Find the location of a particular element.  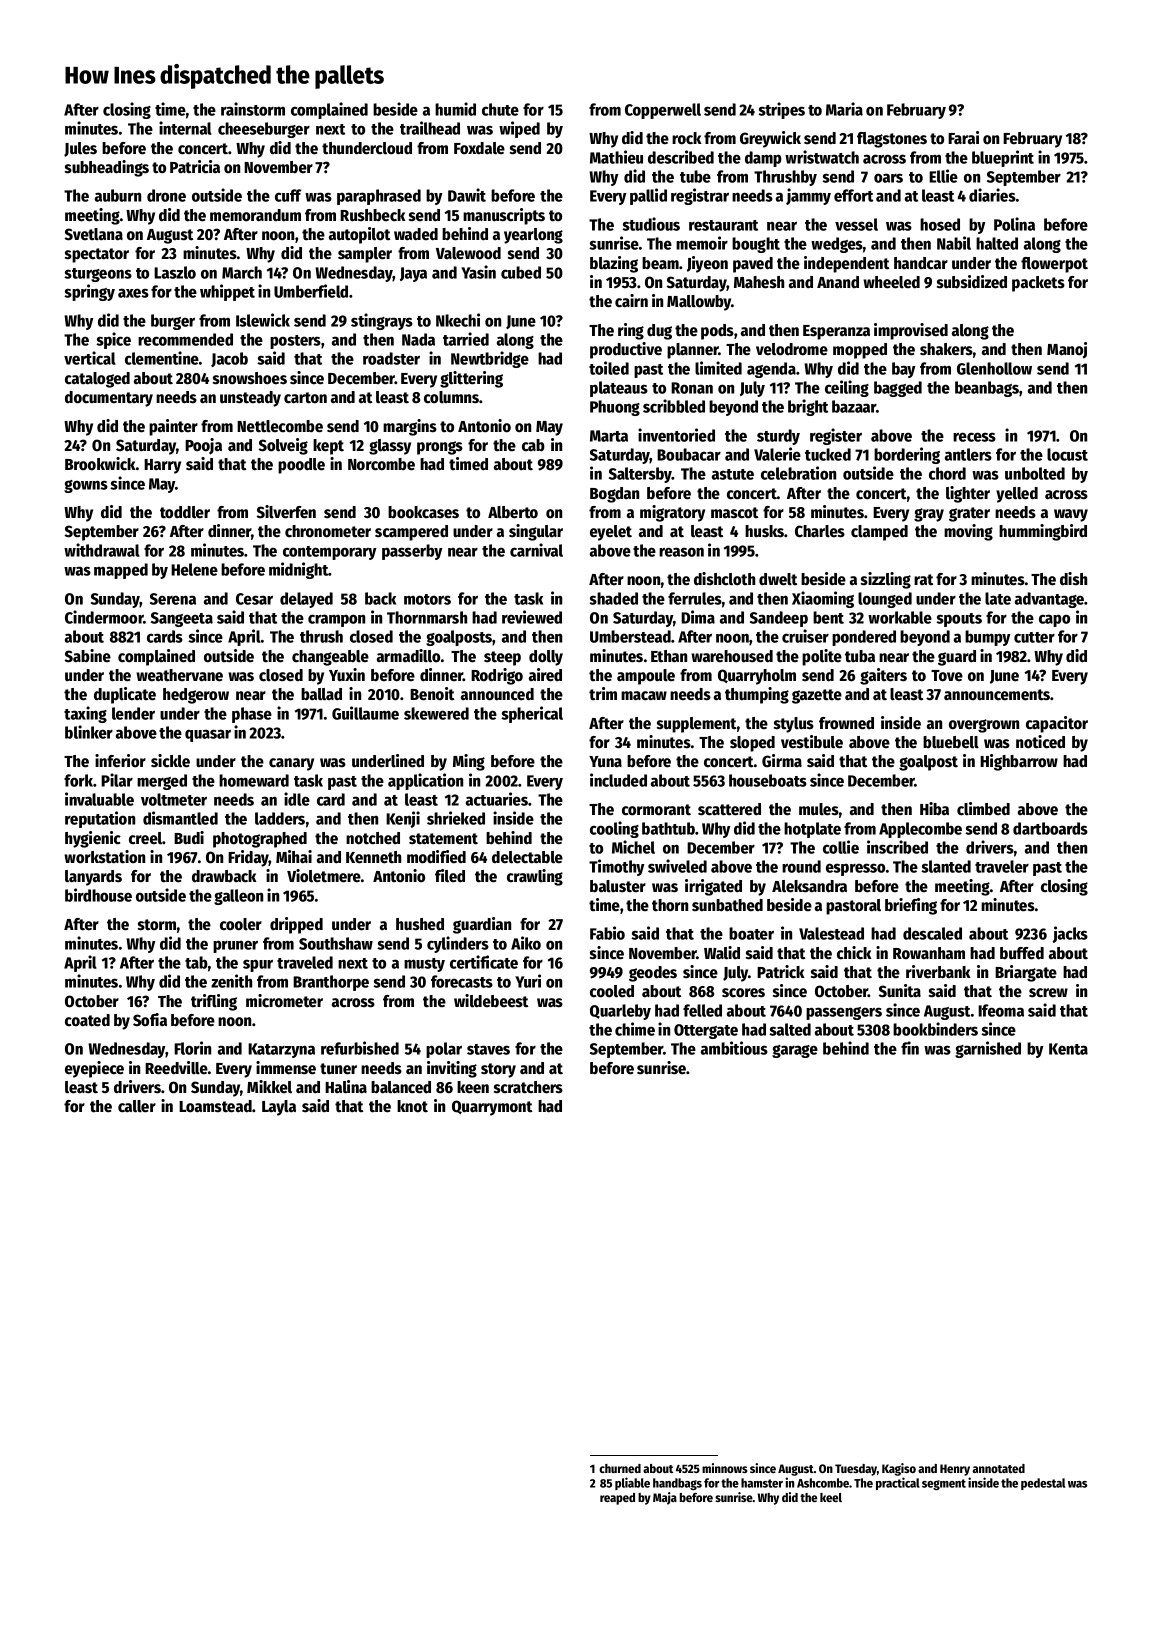

Yuna is located at coordinates (605, 762).
